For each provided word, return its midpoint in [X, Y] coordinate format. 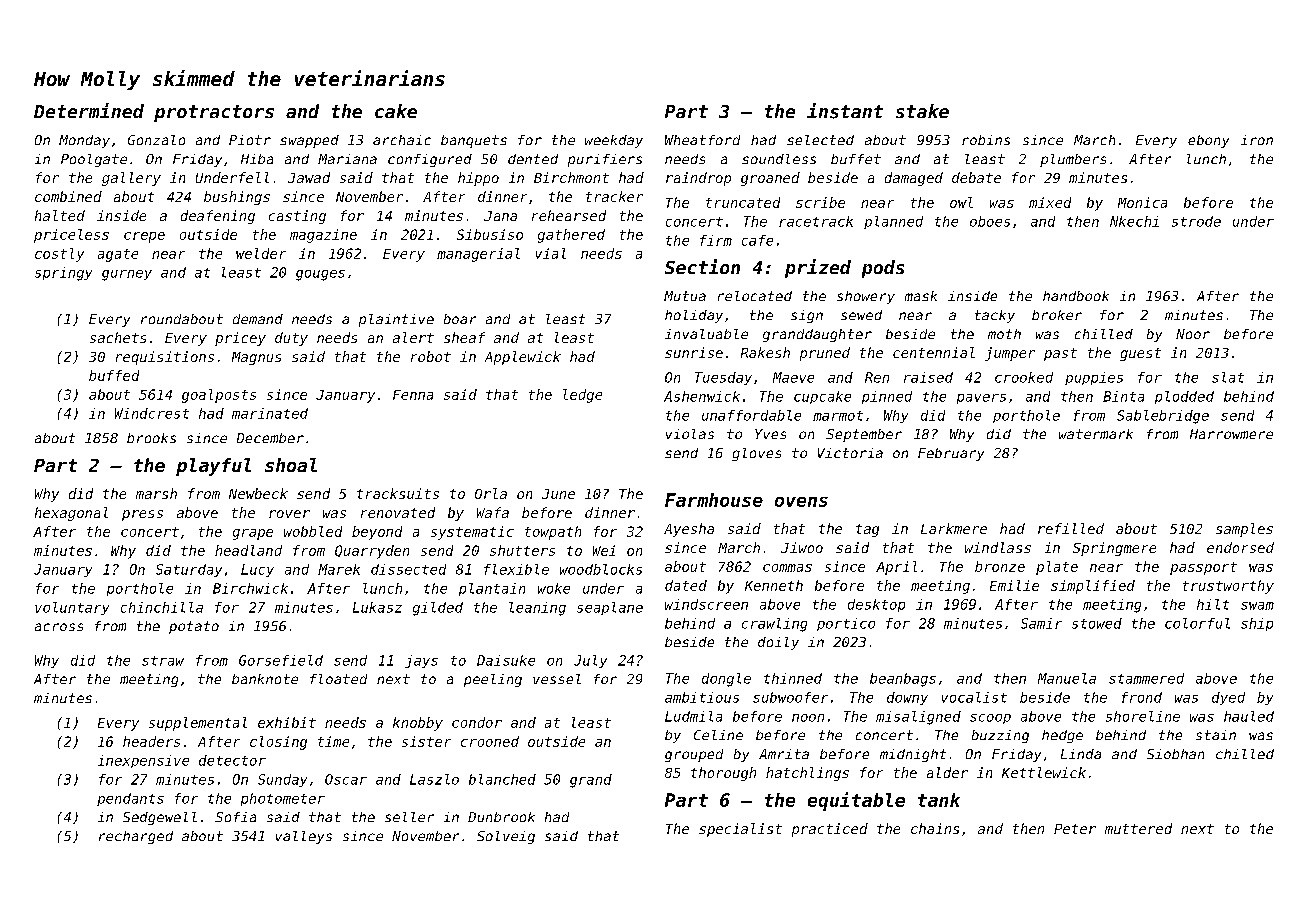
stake [922, 111]
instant [845, 111]
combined [68, 196]
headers [151, 741]
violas [690, 434]
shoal [291, 465]
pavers [981, 399]
